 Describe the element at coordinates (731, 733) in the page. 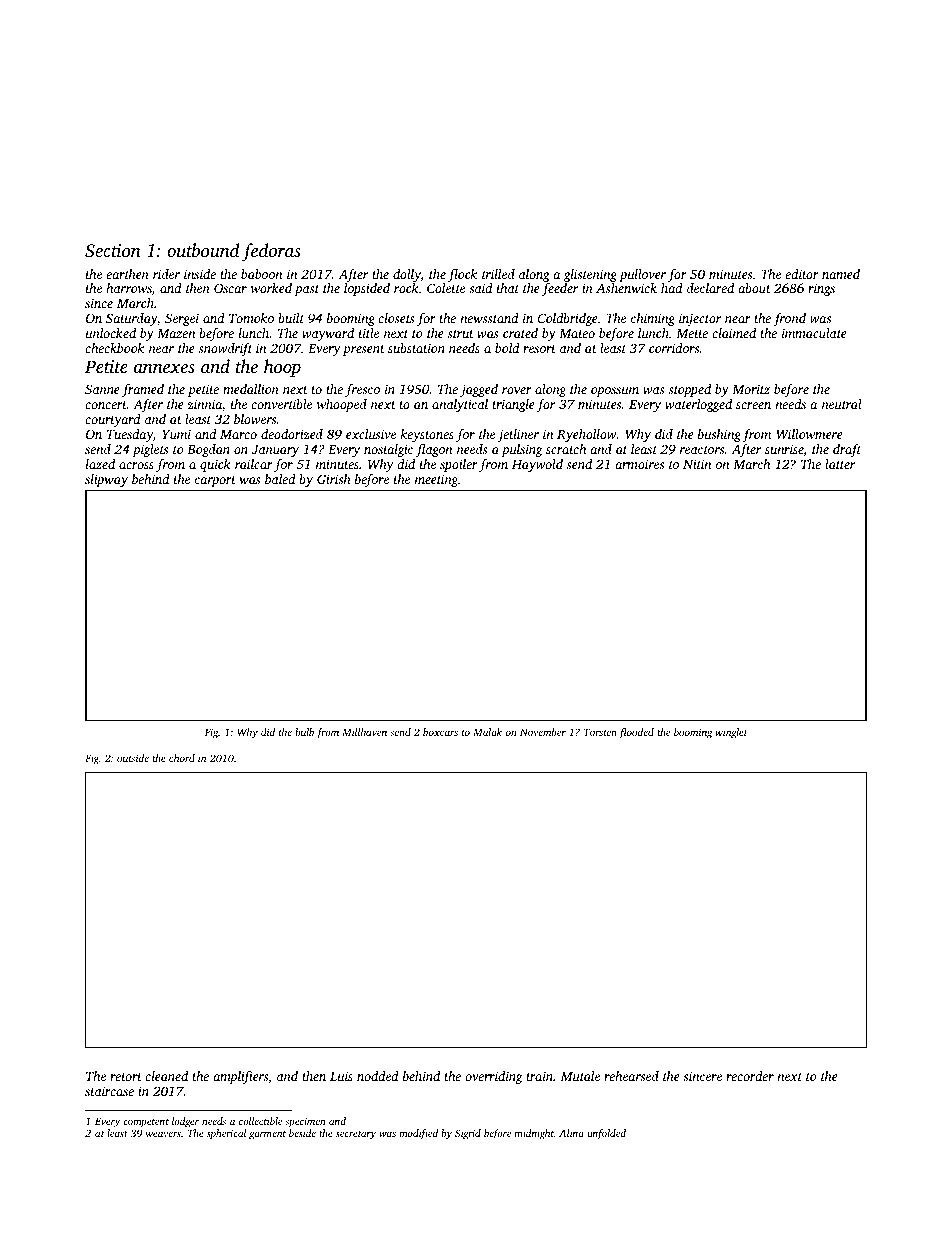

I see `winglet` at that location.
